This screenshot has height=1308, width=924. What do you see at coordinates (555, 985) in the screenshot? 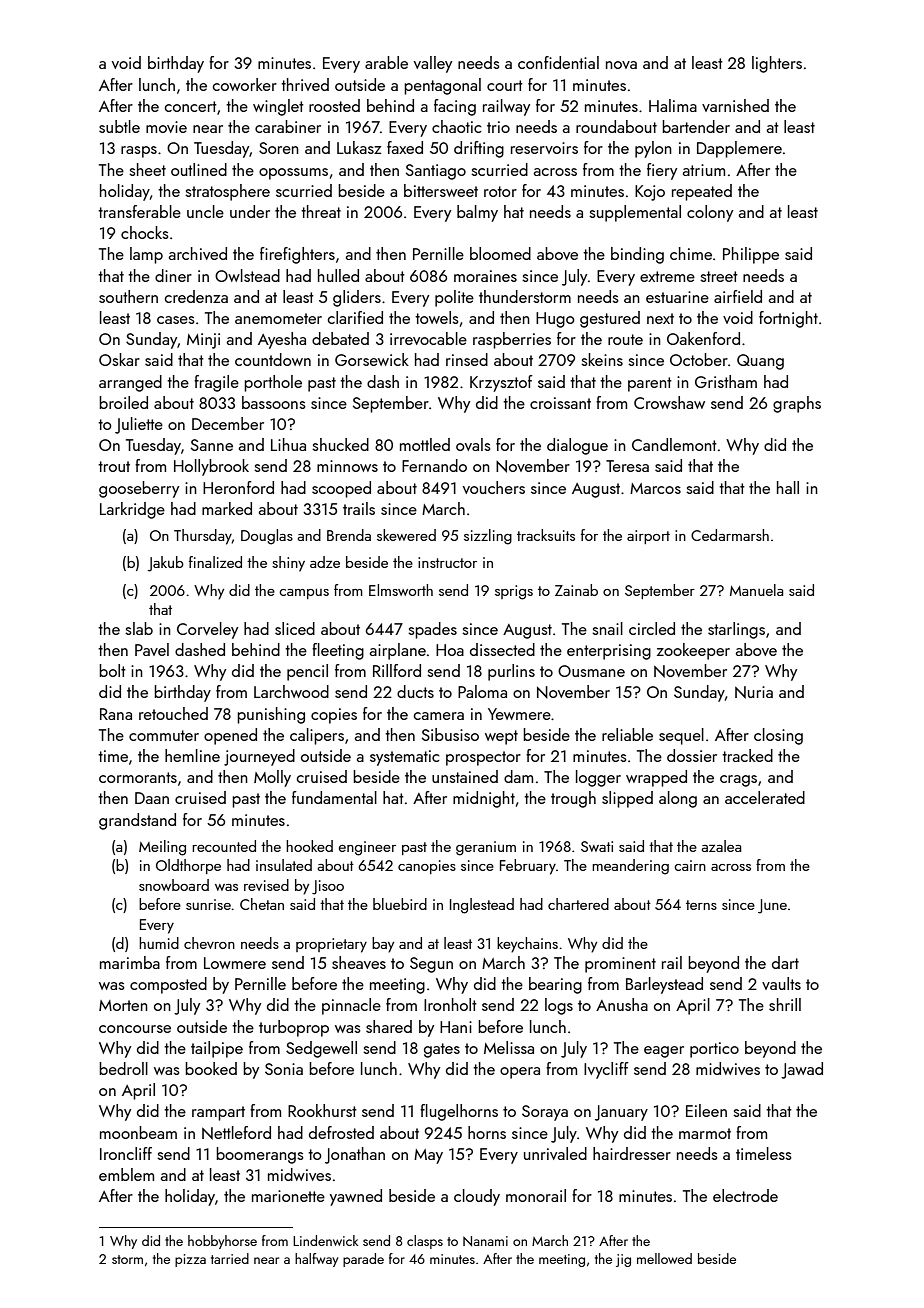
I see `bearing` at bounding box center [555, 985].
